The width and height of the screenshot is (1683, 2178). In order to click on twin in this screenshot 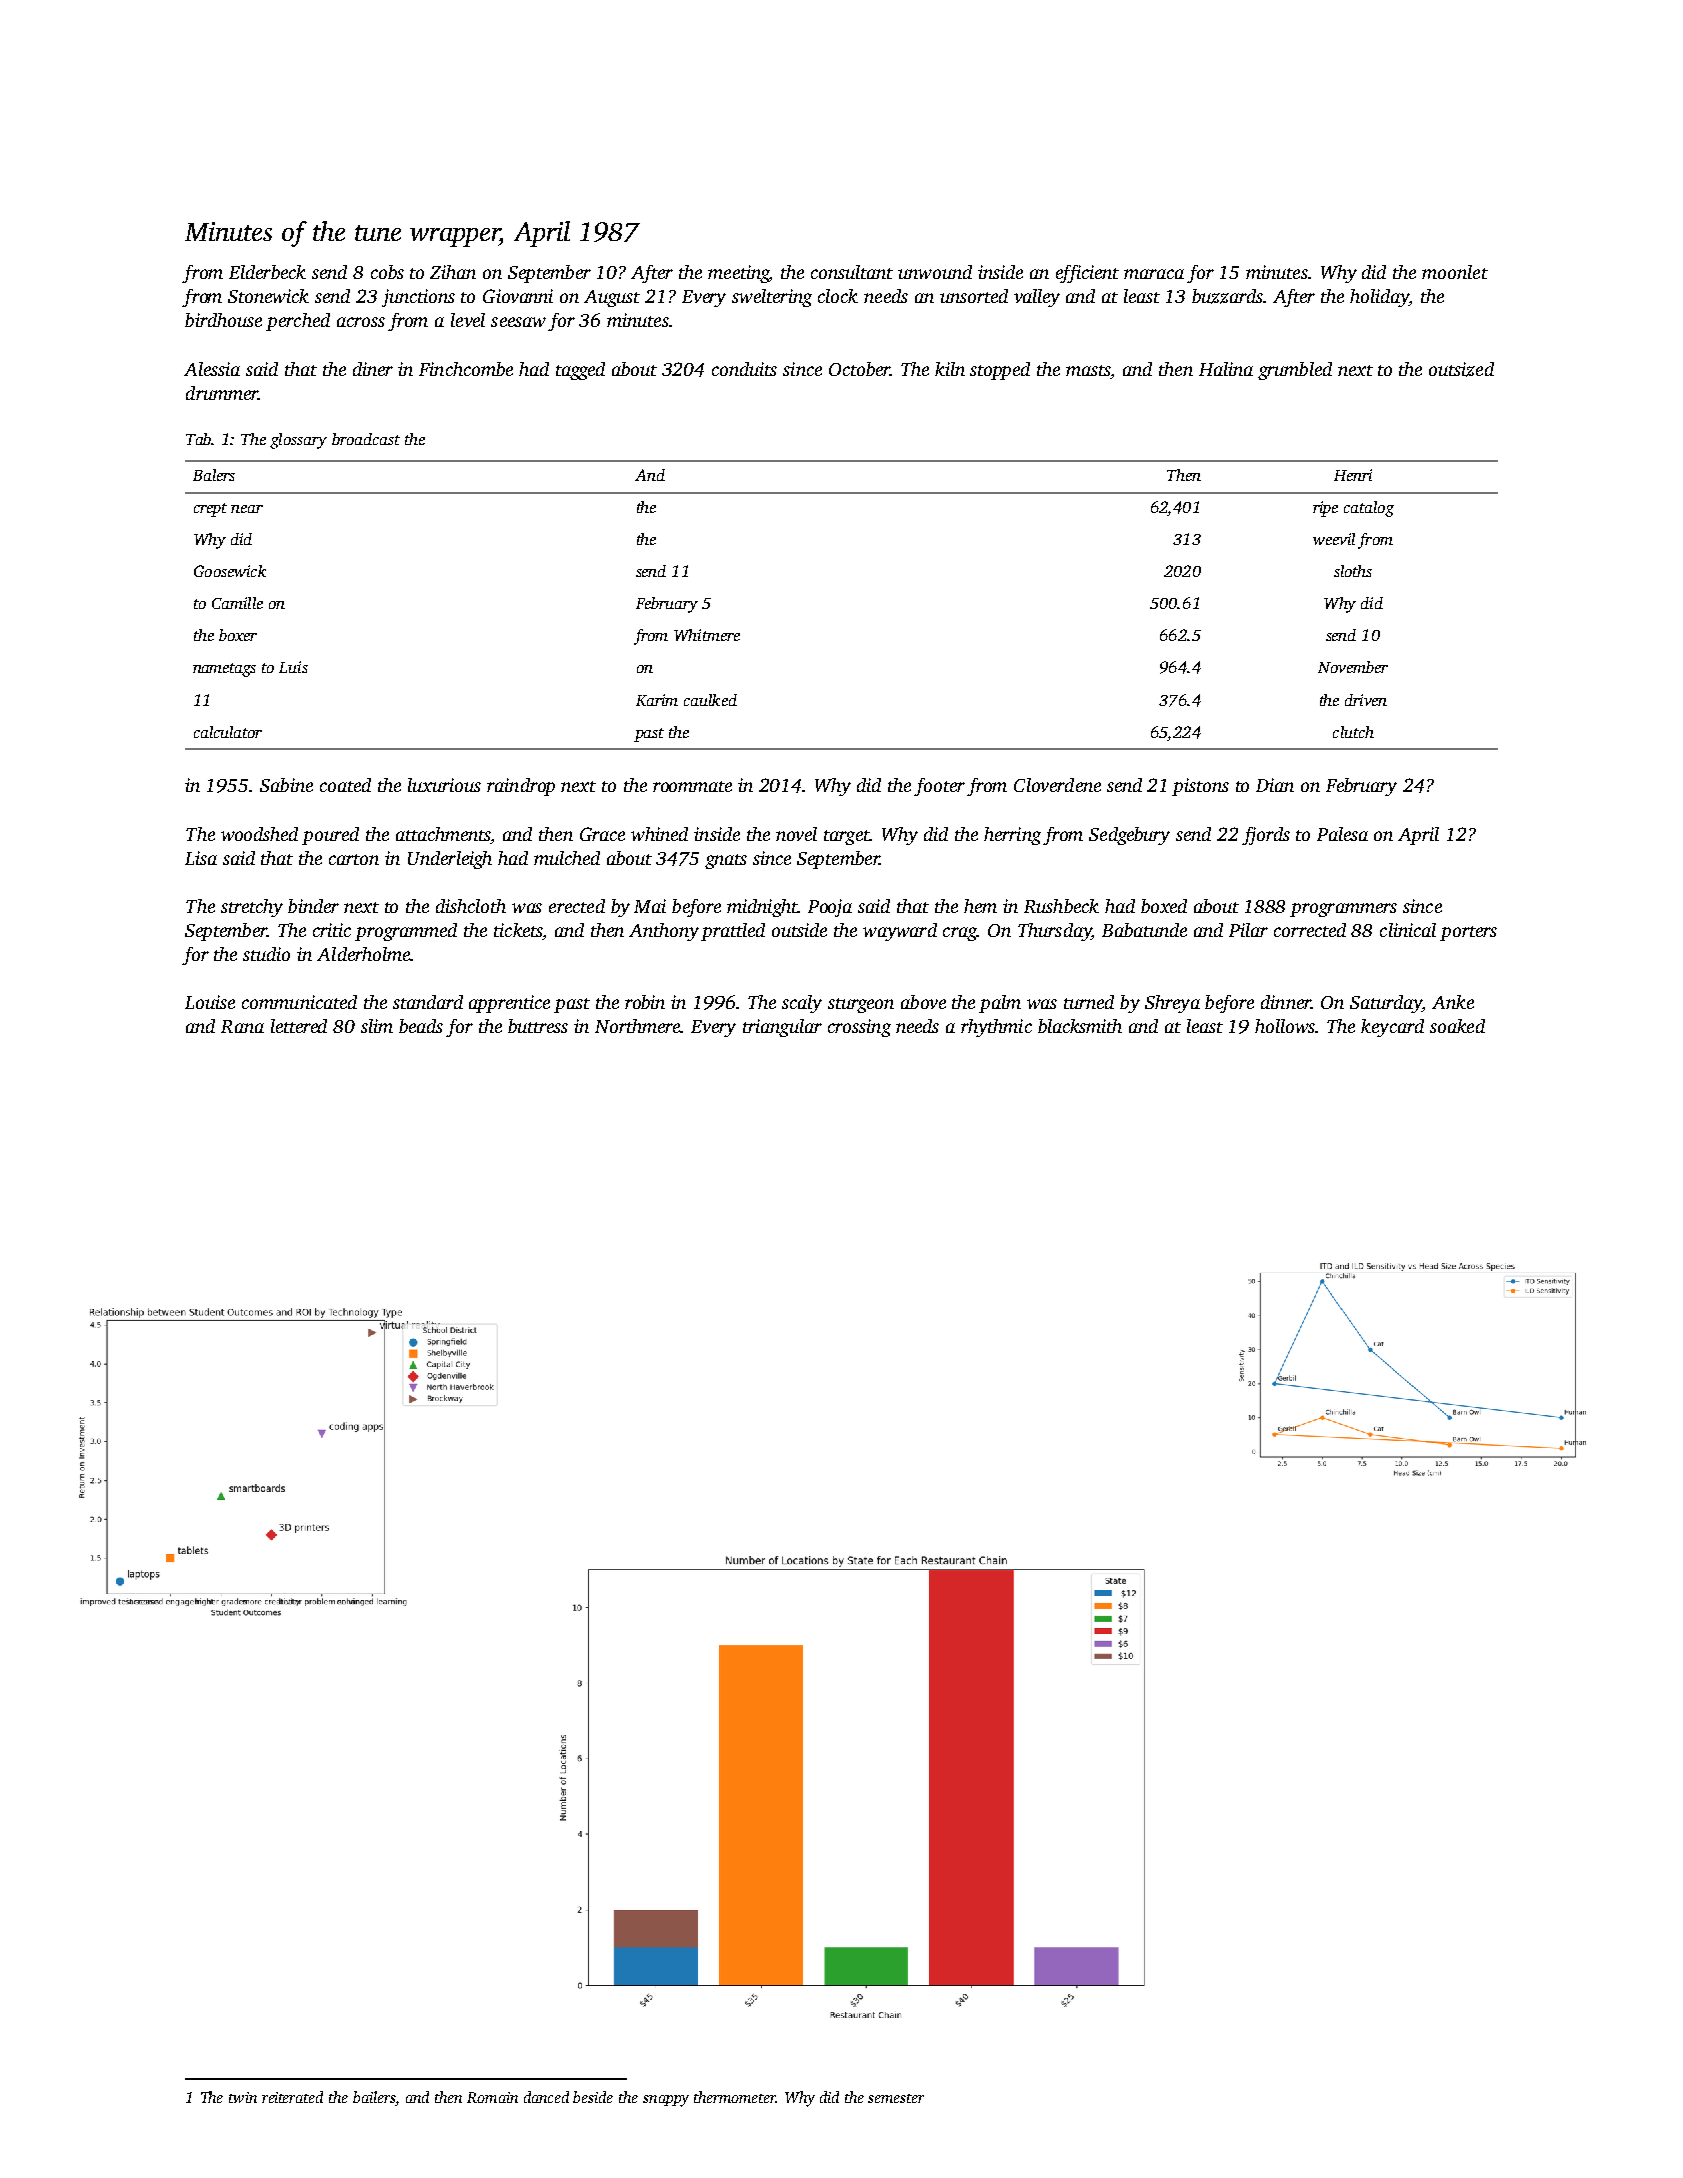, I will do `click(243, 2097)`.
